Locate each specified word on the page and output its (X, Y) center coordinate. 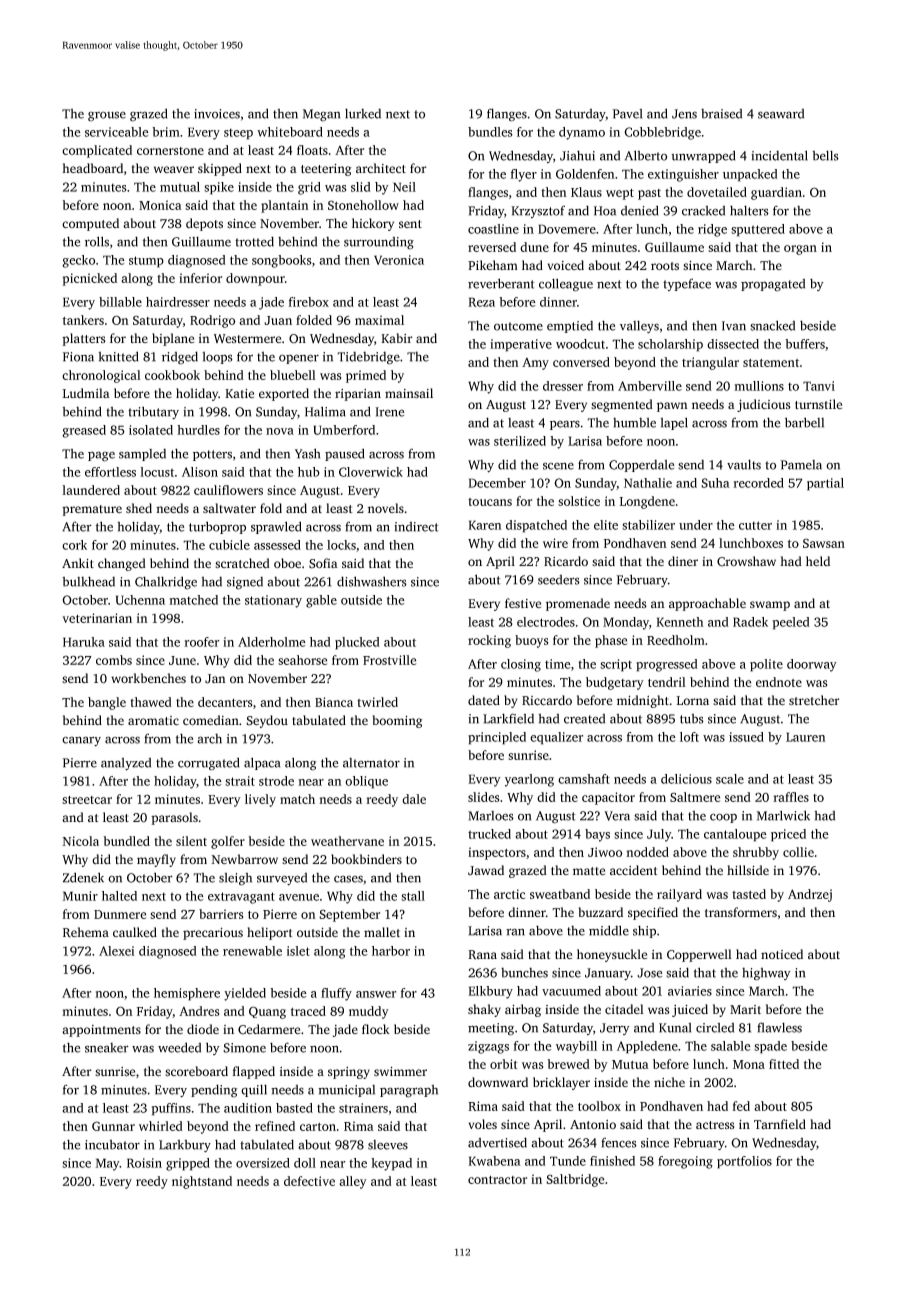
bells (825, 155)
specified (653, 913)
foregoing (685, 1162)
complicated (97, 151)
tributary (153, 413)
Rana (482, 955)
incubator (112, 1145)
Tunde (568, 1161)
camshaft (584, 779)
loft (689, 737)
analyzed (126, 764)
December (497, 483)
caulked (135, 932)
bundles (490, 132)
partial (825, 484)
